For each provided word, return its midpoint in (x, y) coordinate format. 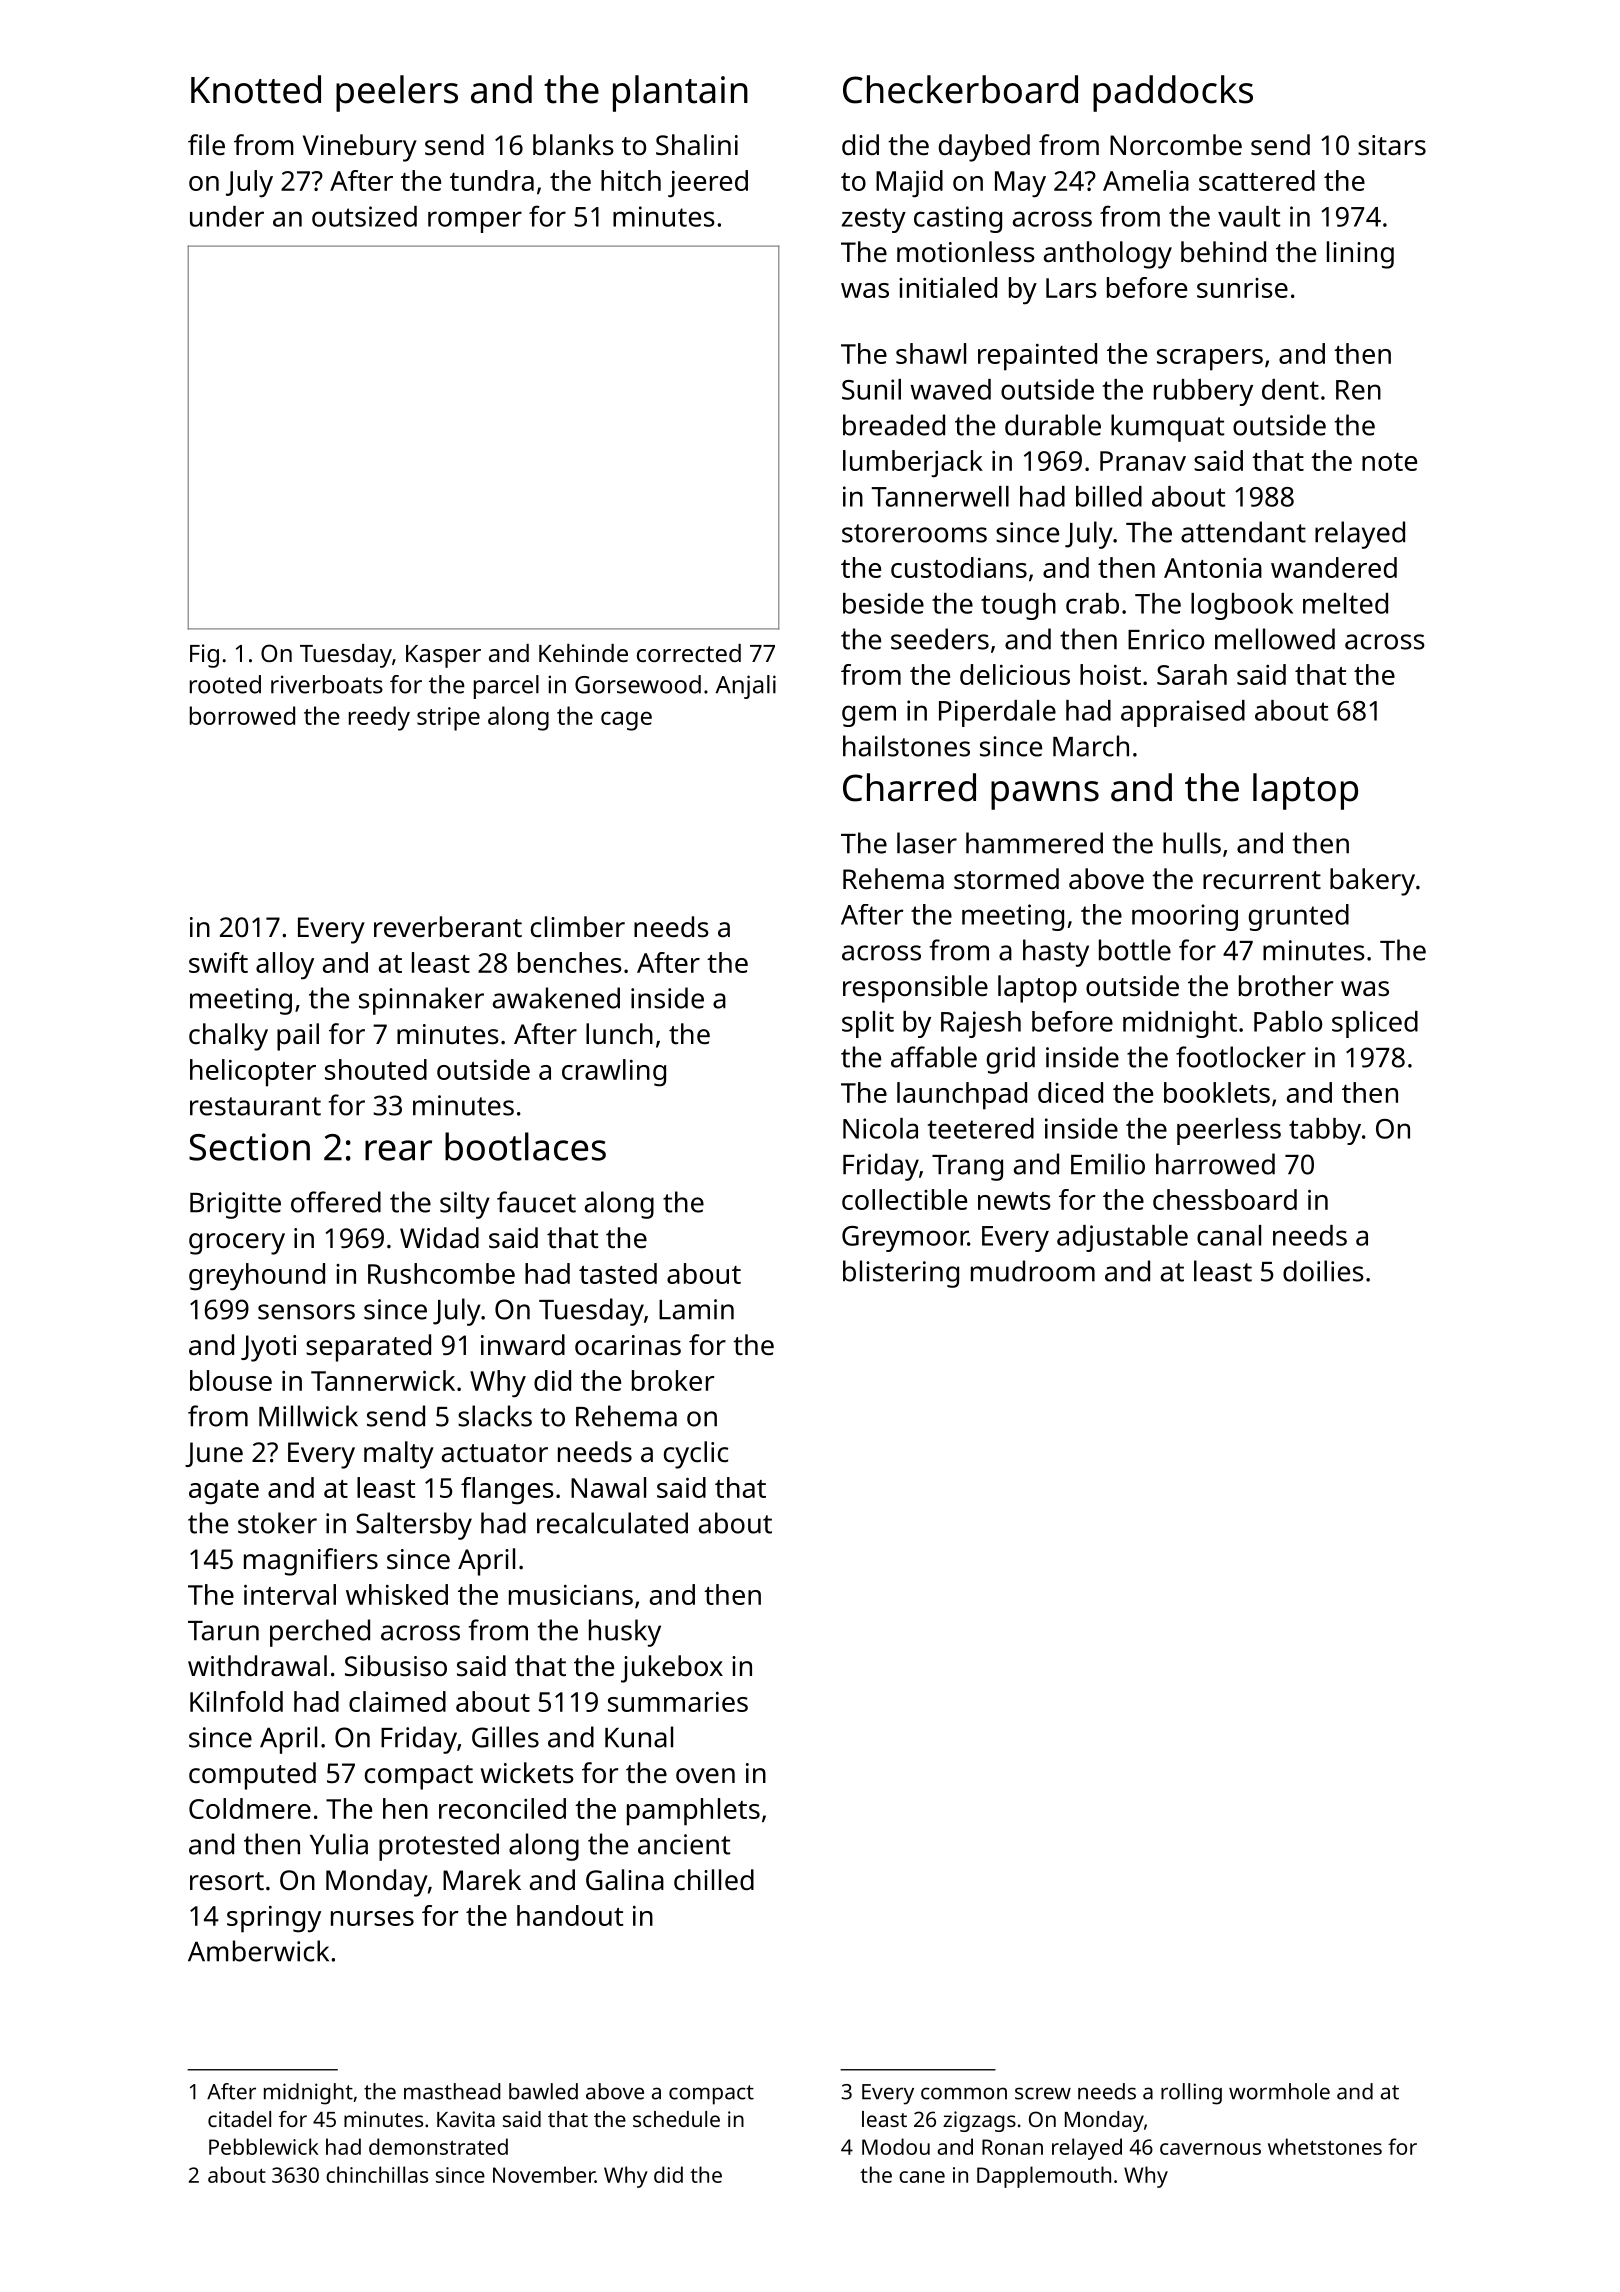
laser (927, 843)
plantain (680, 93)
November (544, 2174)
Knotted (256, 89)
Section (249, 1147)
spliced (1375, 1024)
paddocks (1173, 93)
